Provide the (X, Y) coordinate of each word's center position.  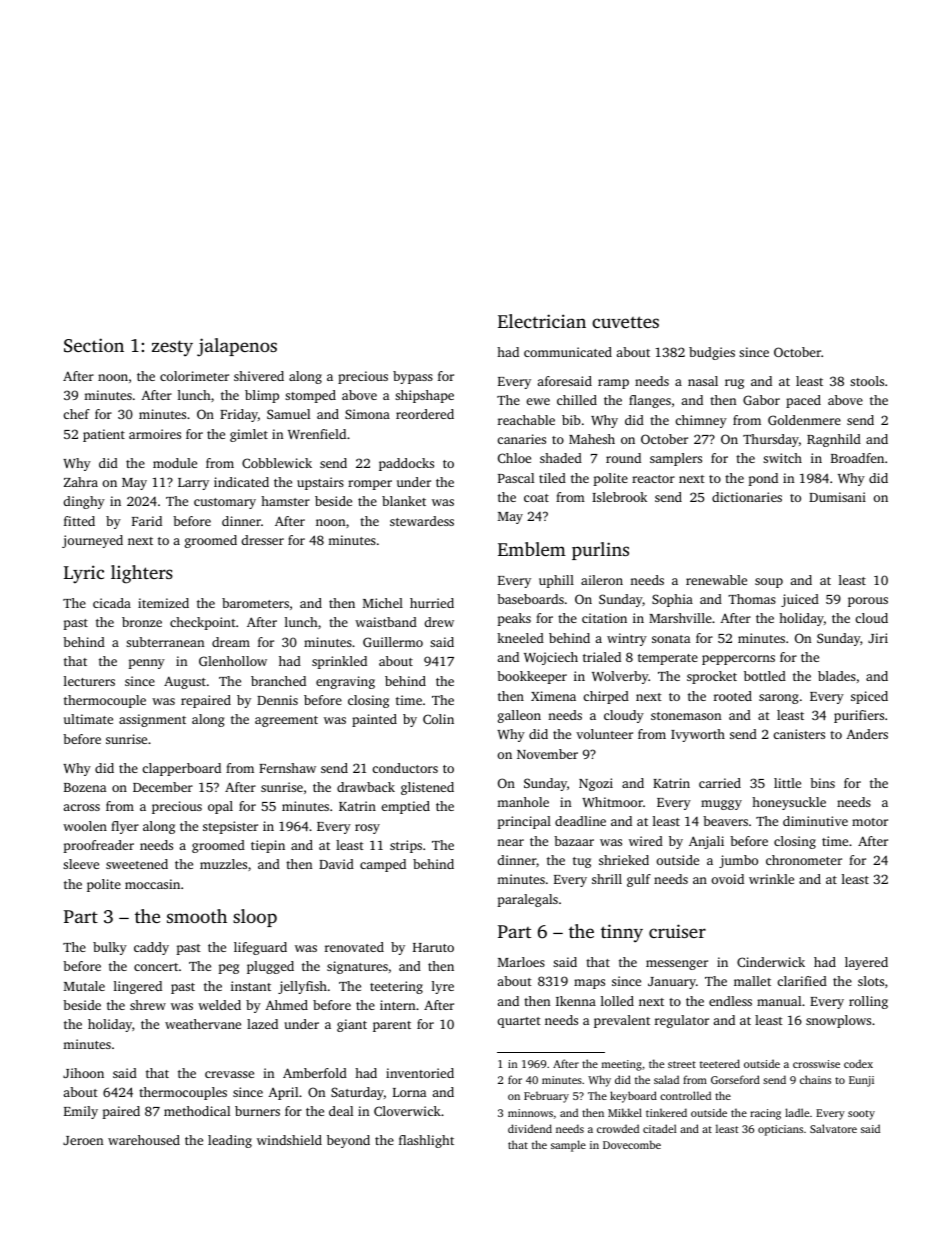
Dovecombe (632, 1144)
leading (230, 1141)
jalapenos (237, 347)
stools (867, 381)
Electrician (542, 321)
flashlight (426, 1141)
